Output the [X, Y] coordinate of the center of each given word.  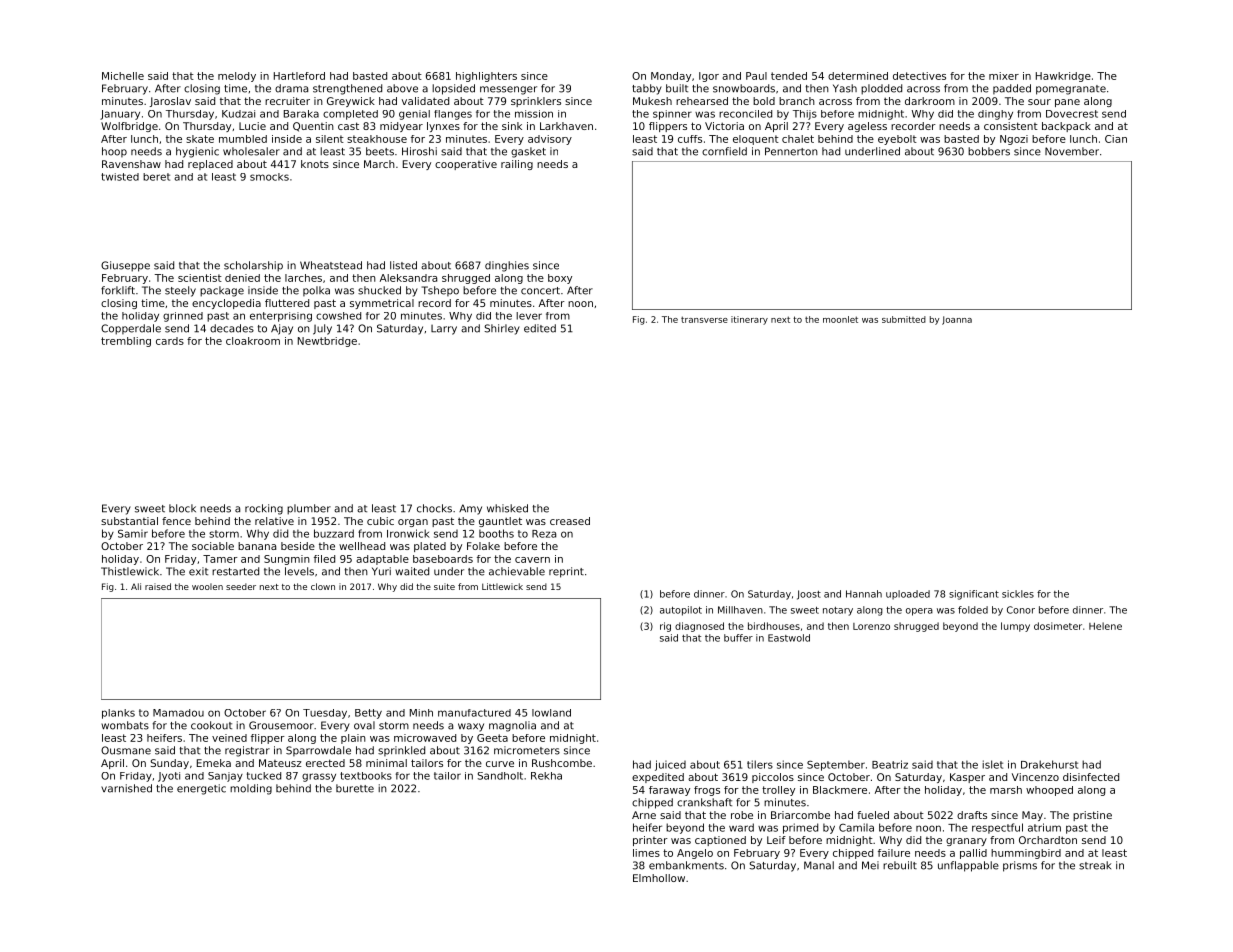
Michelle [123, 76]
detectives [919, 76]
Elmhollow [659, 878]
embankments [686, 865]
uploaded [908, 595]
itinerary [749, 320]
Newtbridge [327, 342]
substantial [129, 521]
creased [570, 521]
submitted [904, 319]
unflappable [968, 866]
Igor [709, 77]
